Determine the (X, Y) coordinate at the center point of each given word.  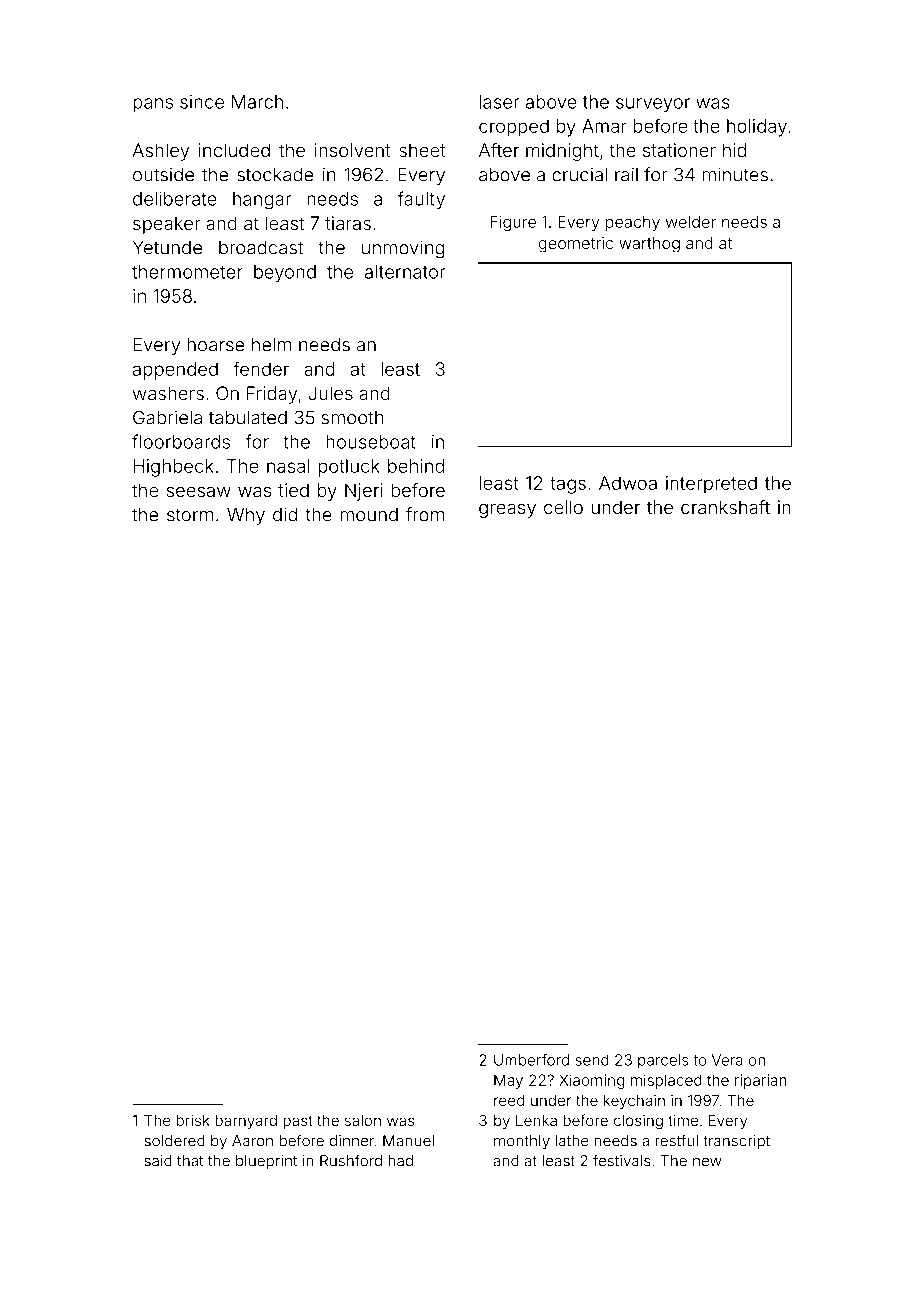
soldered (174, 1141)
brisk (193, 1120)
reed (509, 1100)
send (592, 1060)
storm (190, 515)
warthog (649, 245)
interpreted (711, 485)
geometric (576, 245)
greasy (507, 510)
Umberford (531, 1060)
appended (175, 371)
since (202, 102)
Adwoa (628, 483)
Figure (513, 224)
